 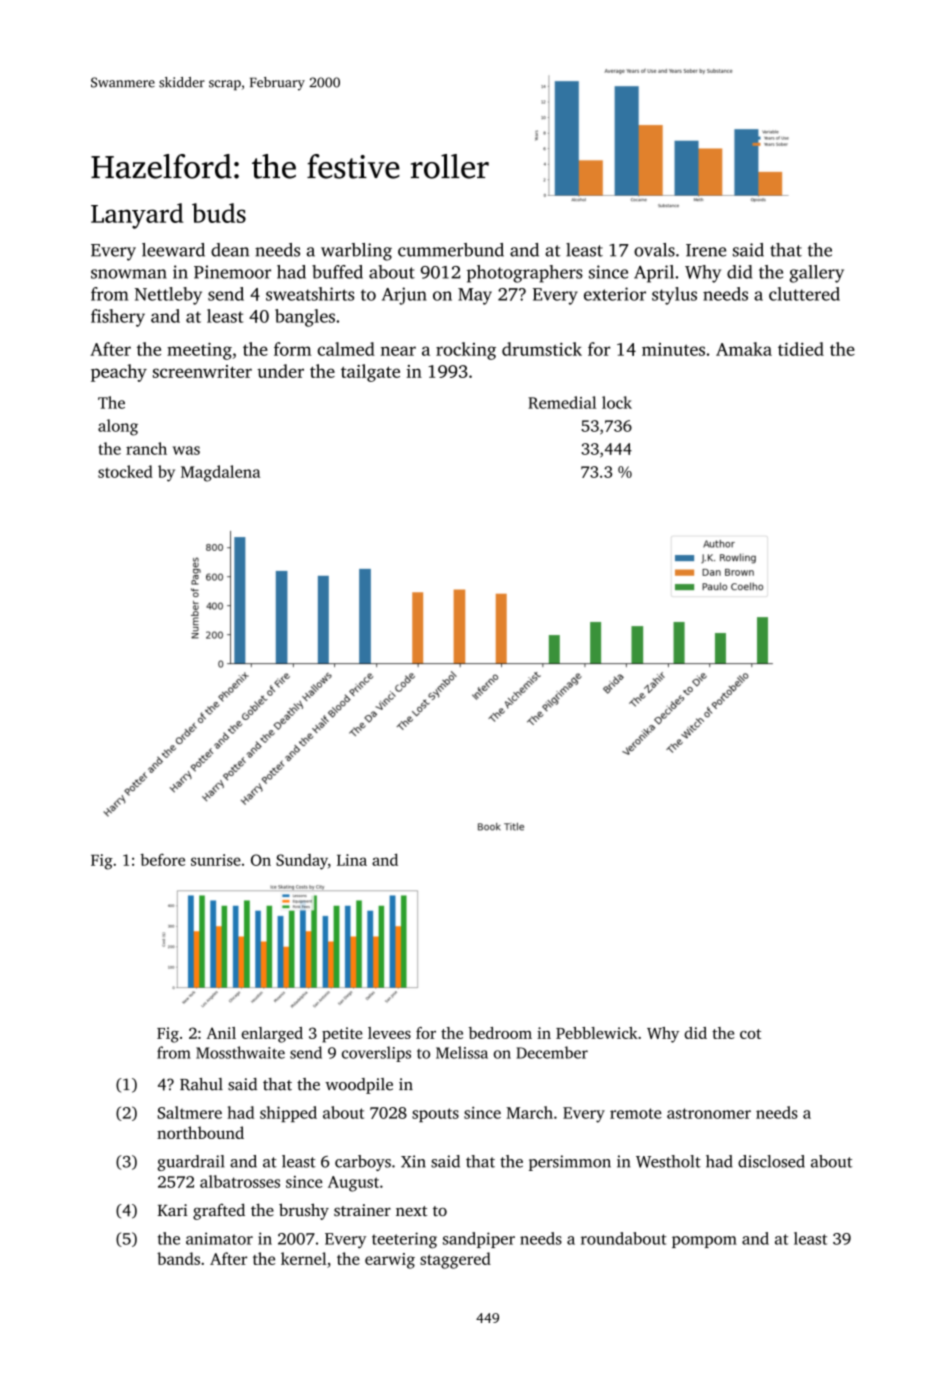 What do you see at coordinates (356, 252) in the screenshot?
I see `warbling` at bounding box center [356, 252].
